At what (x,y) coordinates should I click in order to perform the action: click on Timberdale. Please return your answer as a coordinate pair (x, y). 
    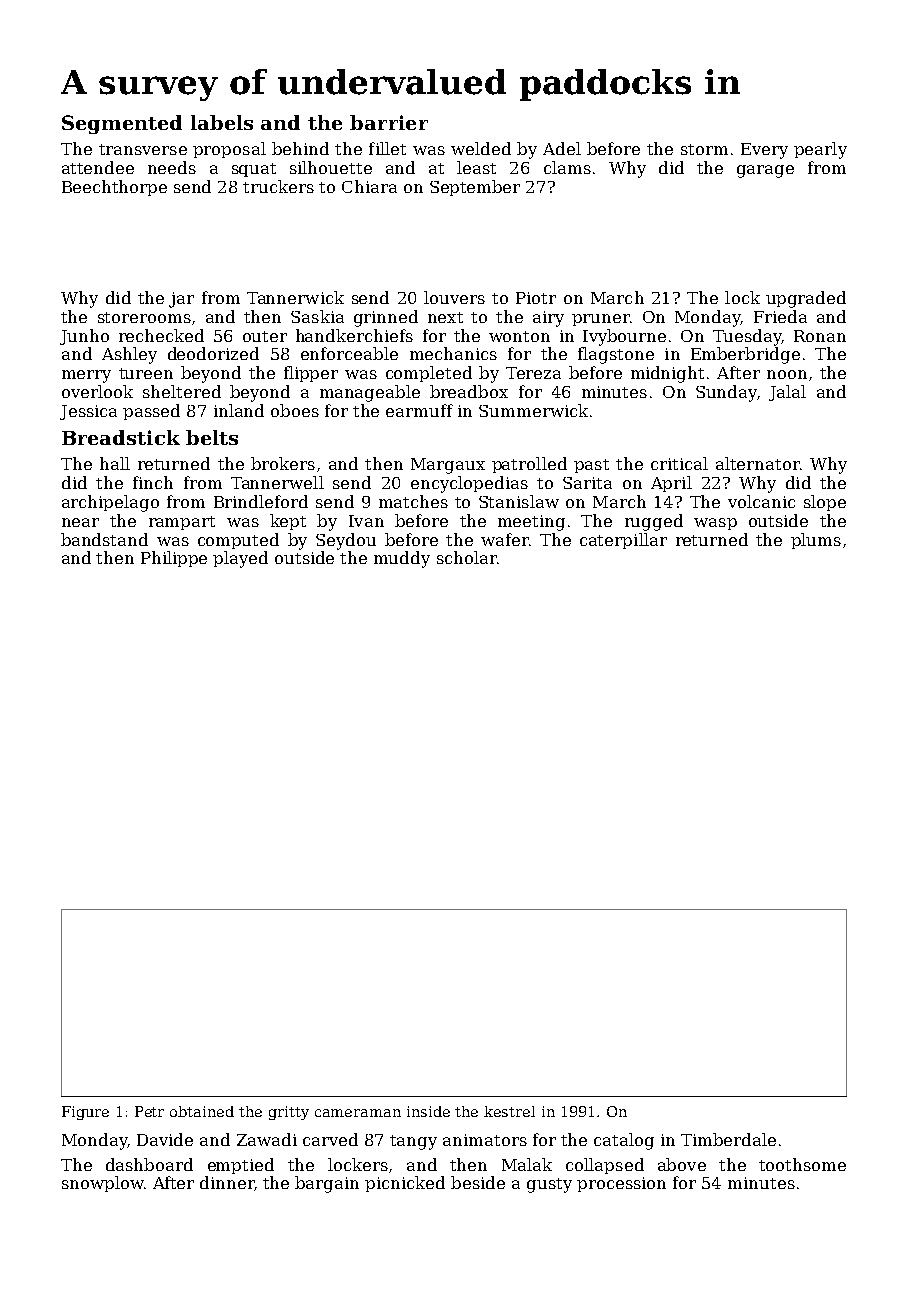
    Looking at the image, I should click on (728, 1139).
